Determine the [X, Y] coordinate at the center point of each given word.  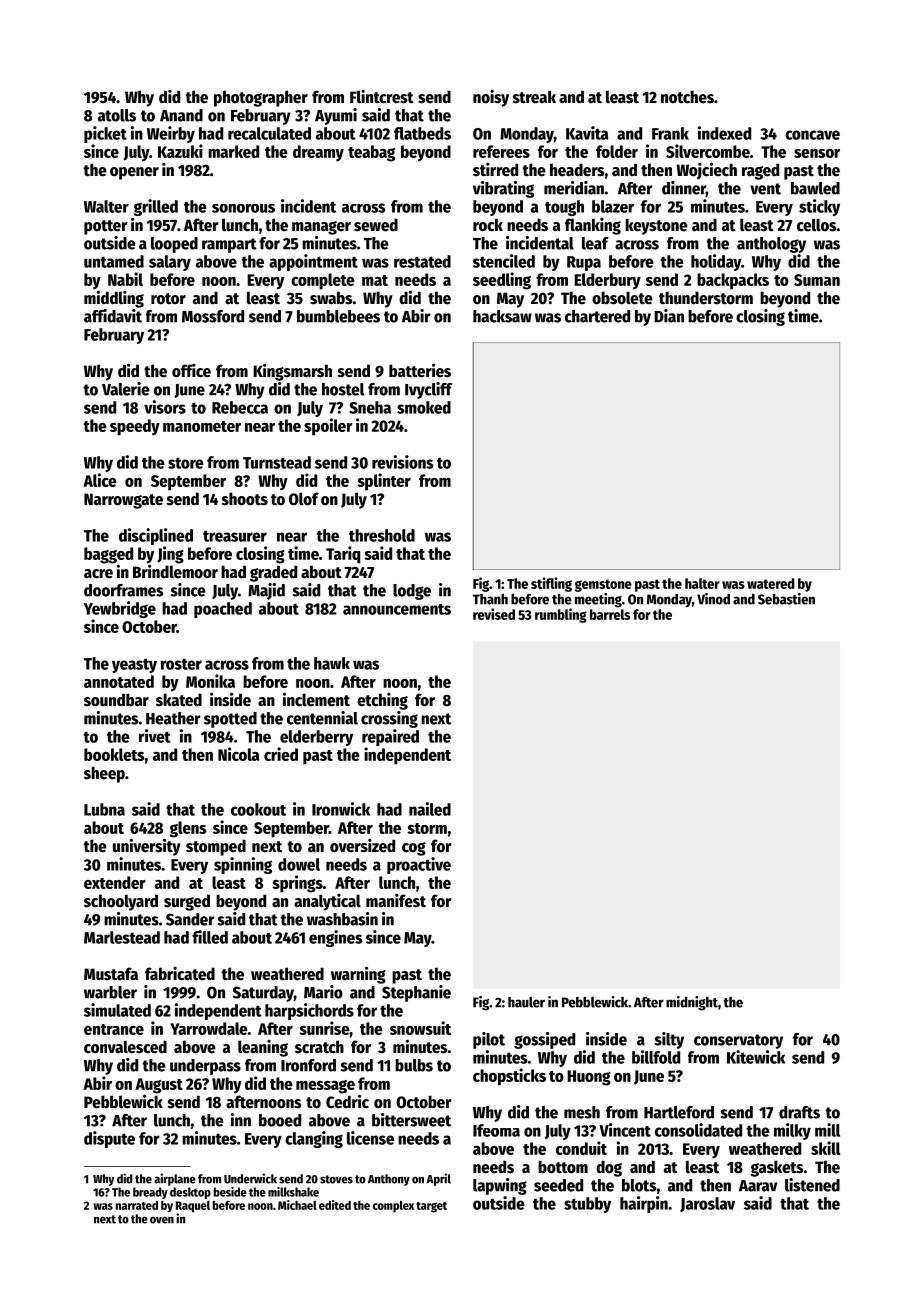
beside [230, 1192]
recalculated [269, 133]
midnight [692, 1003]
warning [358, 975]
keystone [656, 226]
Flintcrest [382, 96]
